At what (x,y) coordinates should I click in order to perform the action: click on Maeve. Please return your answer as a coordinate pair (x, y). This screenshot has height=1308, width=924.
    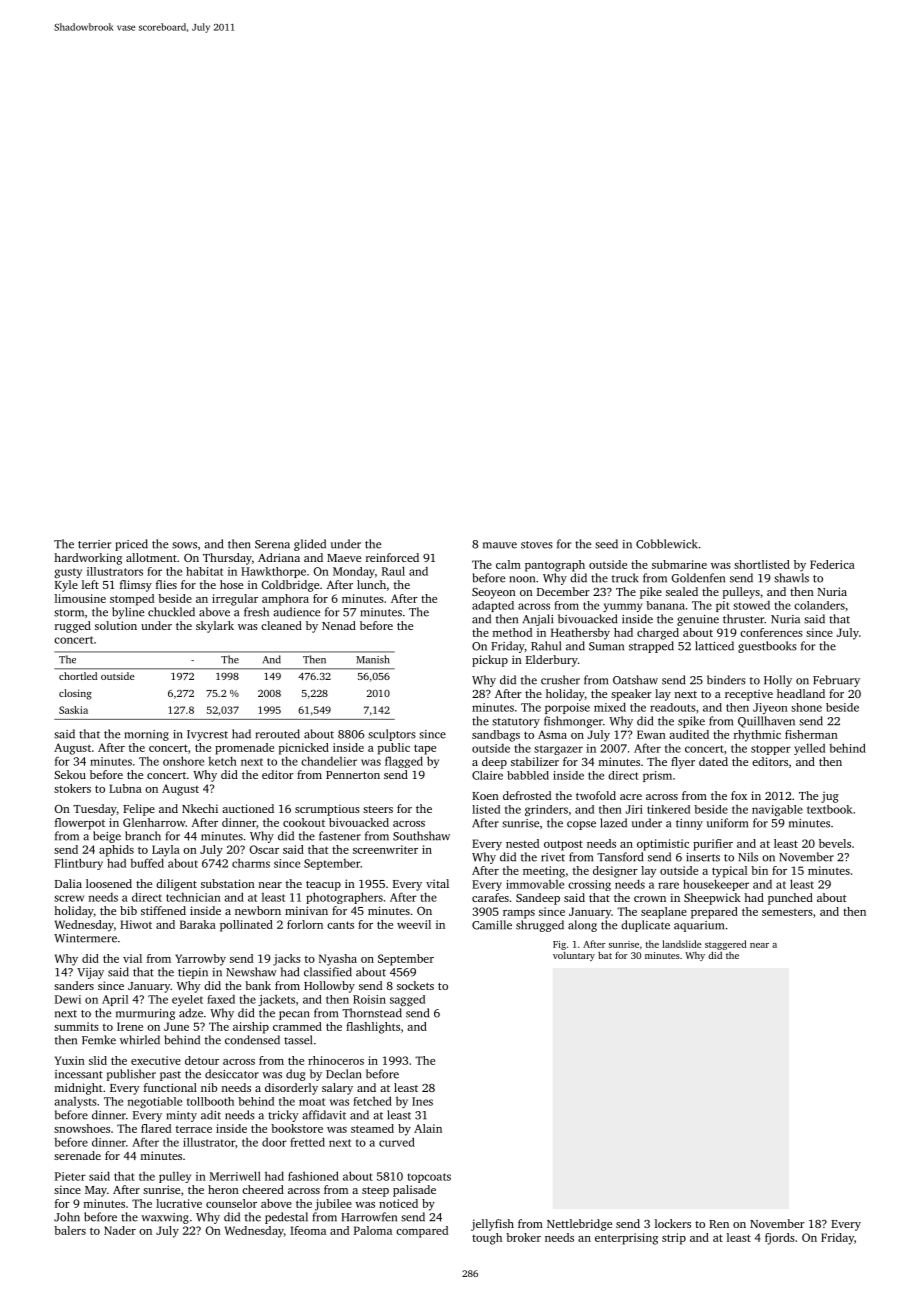
    Looking at the image, I should click on (344, 558).
